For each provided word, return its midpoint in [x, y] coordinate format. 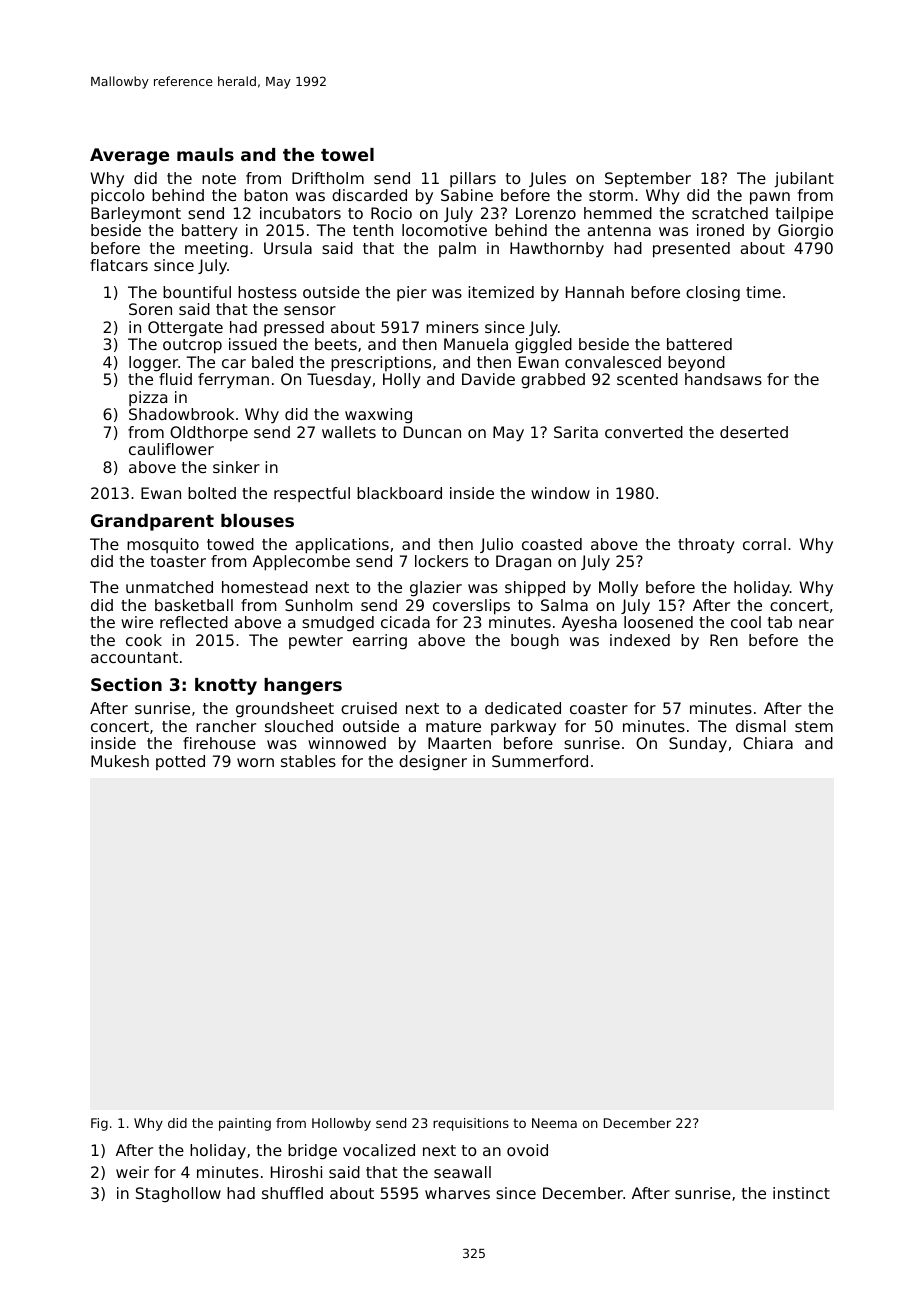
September [648, 179]
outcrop [192, 346]
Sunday [698, 745]
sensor [310, 310]
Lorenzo [546, 213]
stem [814, 726]
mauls [205, 154]
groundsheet [285, 710]
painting [245, 1124]
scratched [730, 213]
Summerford [540, 761]
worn [255, 762]
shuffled [292, 1193]
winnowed [347, 743]
